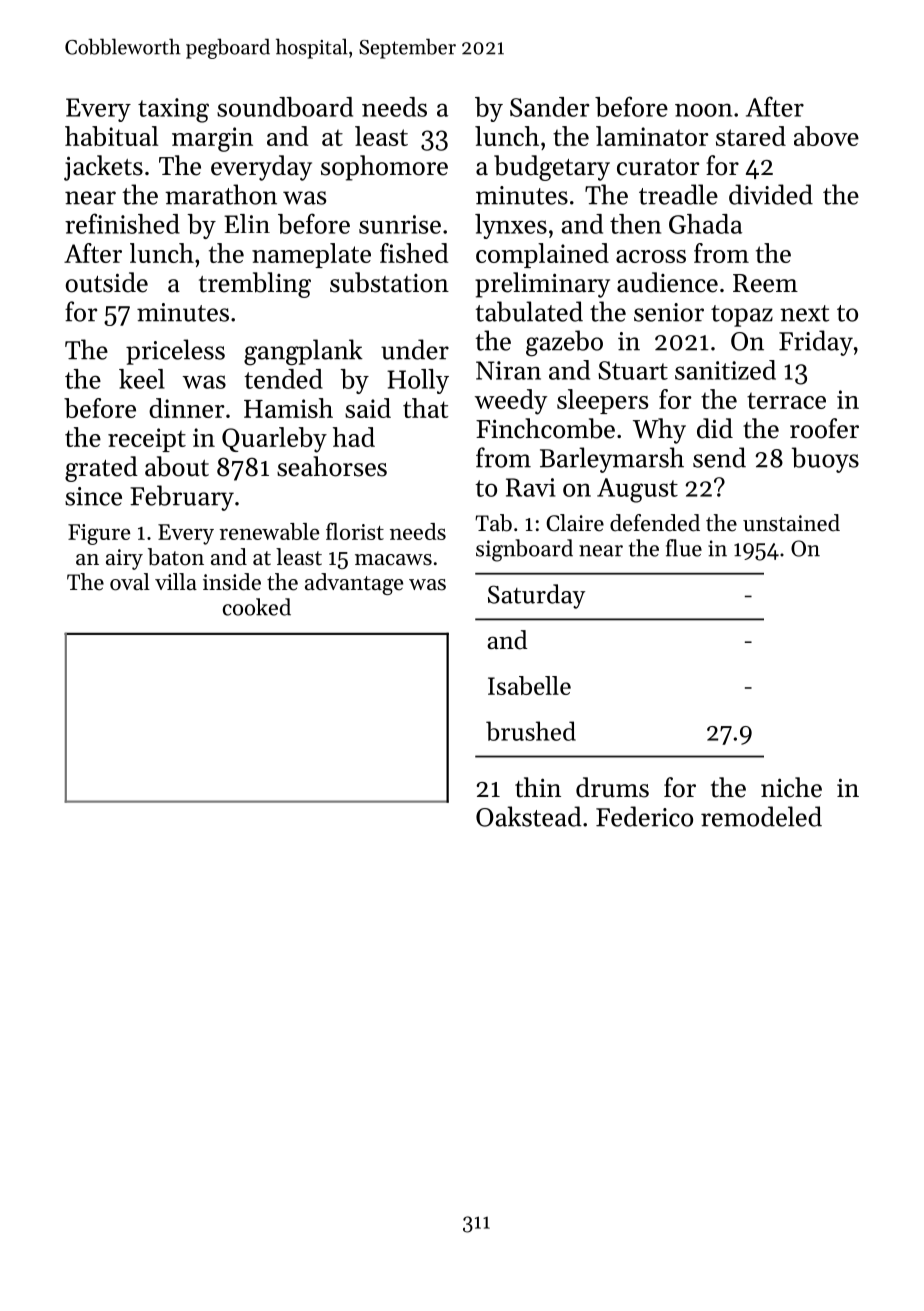 The height and width of the screenshot is (1311, 924). I want to click on florist, so click(355, 531).
